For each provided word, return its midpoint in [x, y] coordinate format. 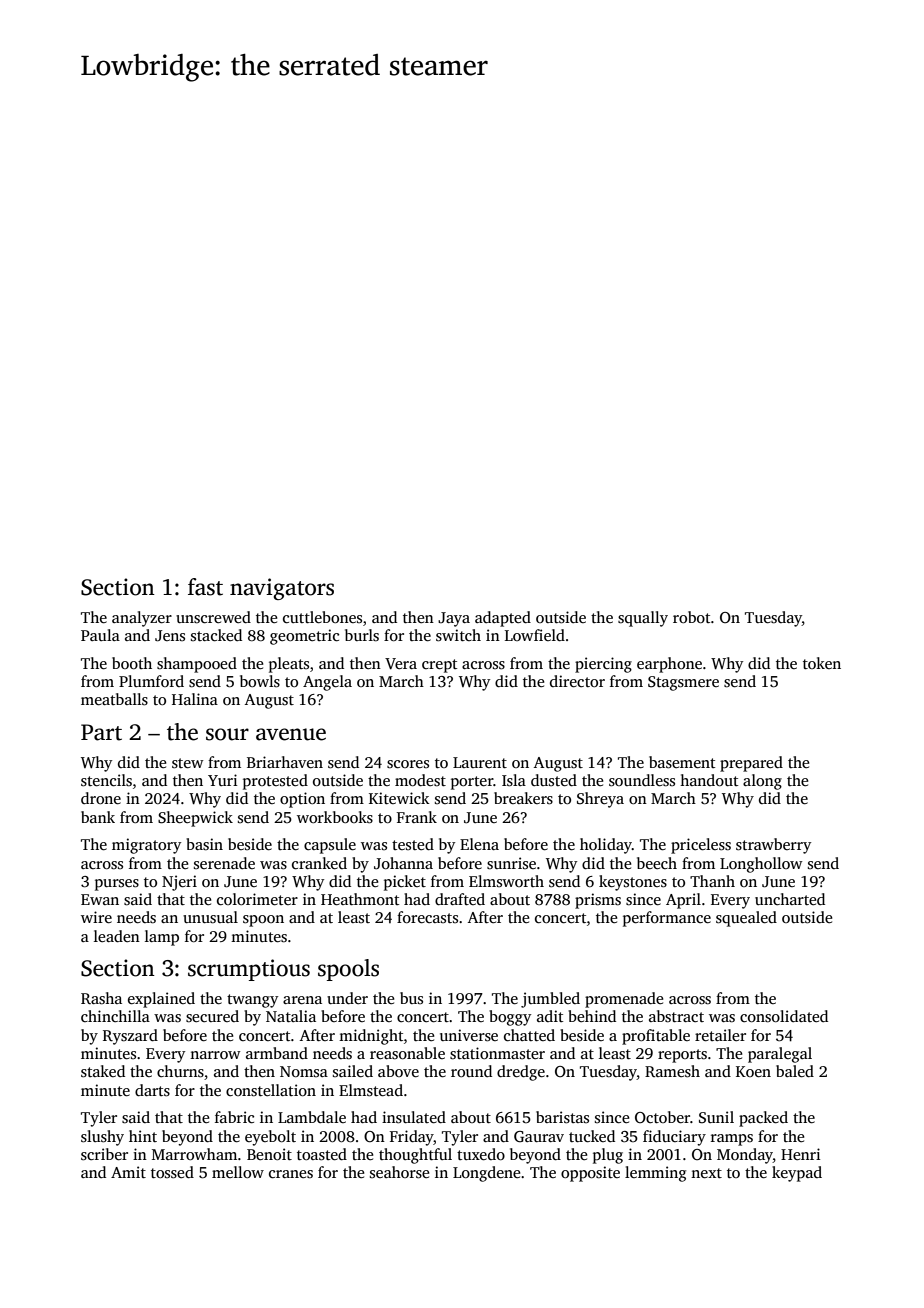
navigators [282, 589]
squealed [746, 919]
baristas [562, 1117]
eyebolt [270, 1138]
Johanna [403, 863]
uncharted [790, 899]
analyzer [142, 619]
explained [161, 1000]
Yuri [223, 780]
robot [692, 617]
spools [348, 970]
